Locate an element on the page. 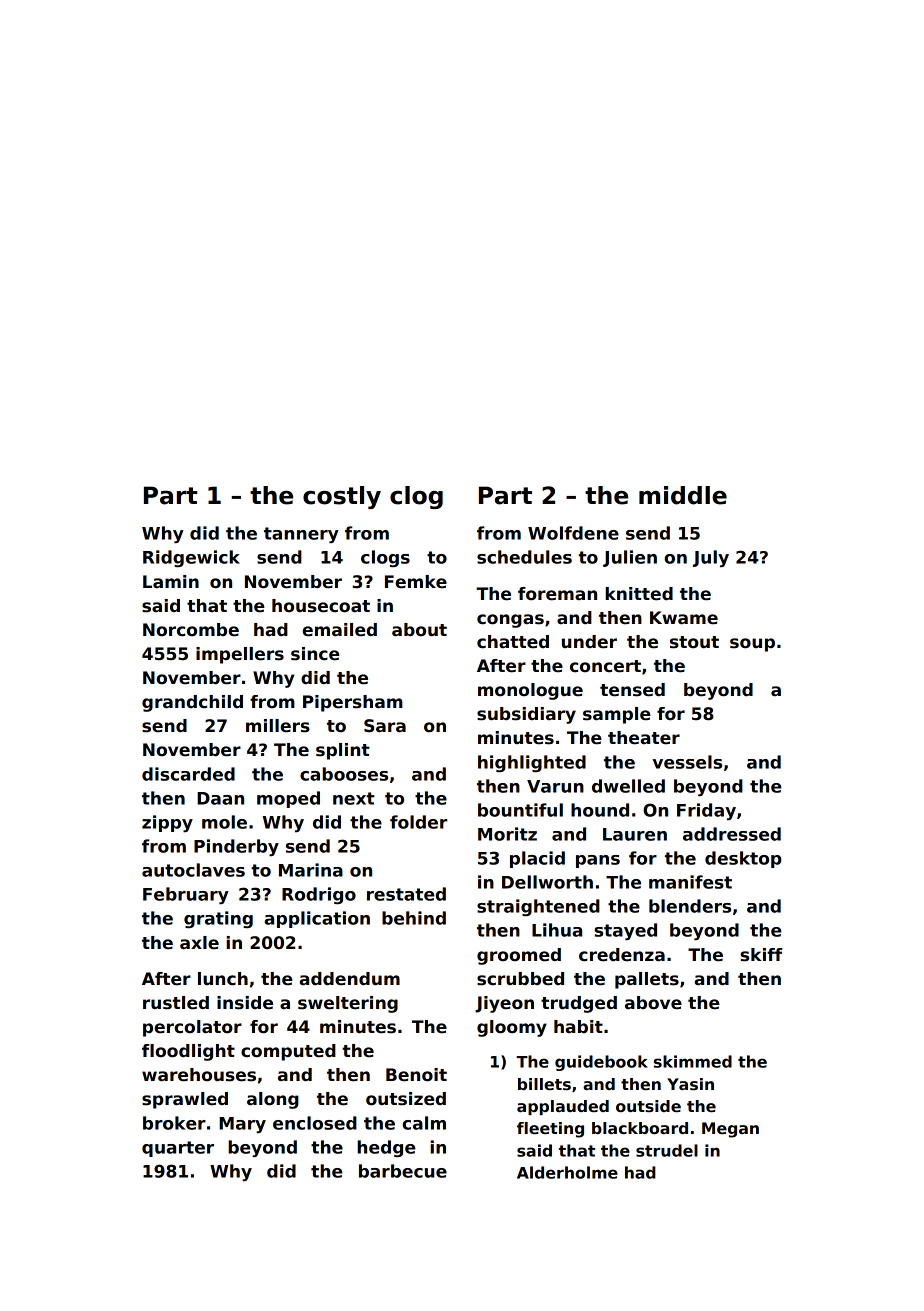  Lauren is located at coordinates (635, 834).
